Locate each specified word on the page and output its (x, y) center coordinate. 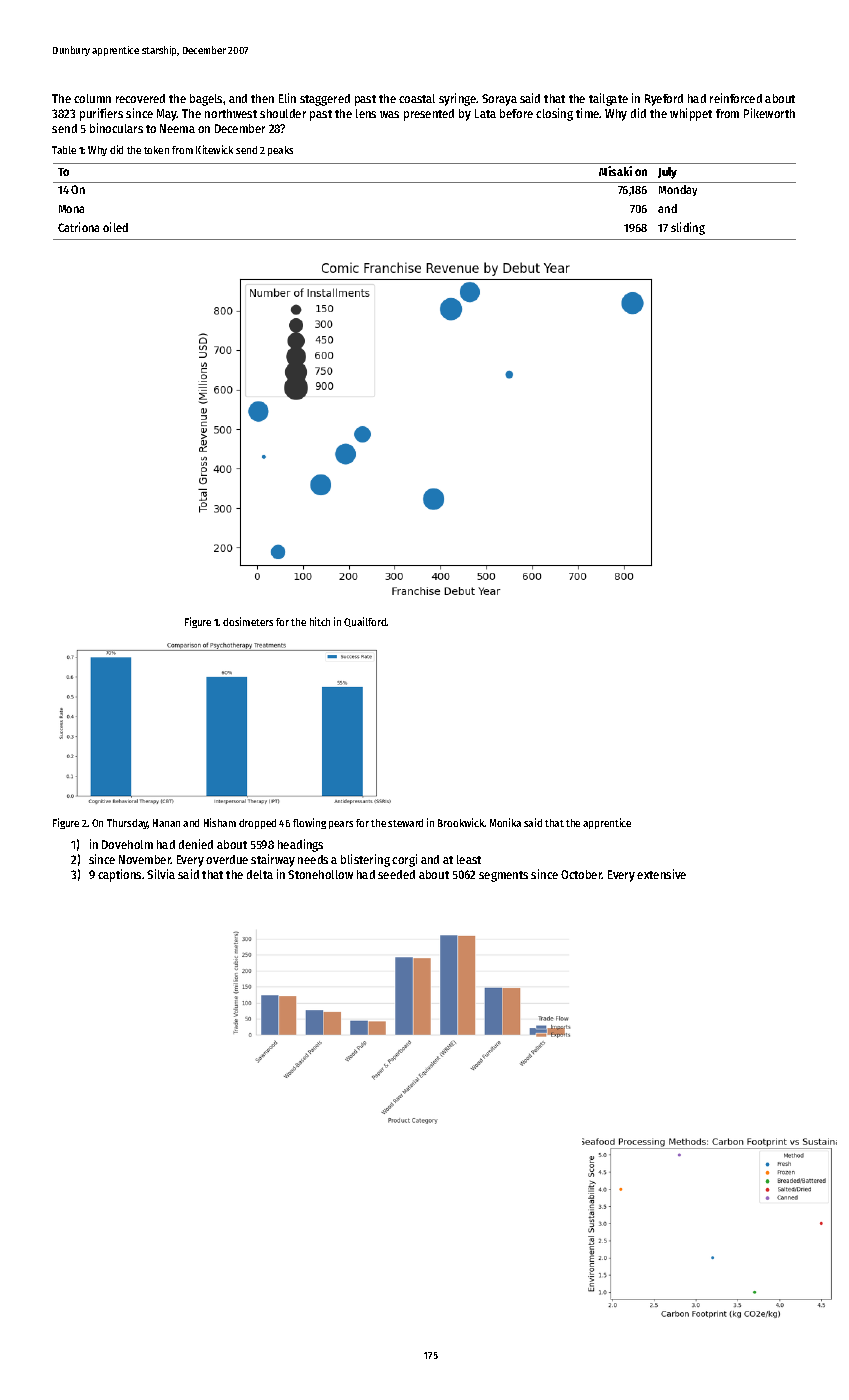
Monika (505, 822)
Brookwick (461, 822)
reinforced (736, 98)
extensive (661, 874)
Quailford (365, 622)
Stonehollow (320, 874)
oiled (115, 227)
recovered (140, 98)
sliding (688, 228)
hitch (320, 621)
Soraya (499, 100)
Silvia (161, 874)
